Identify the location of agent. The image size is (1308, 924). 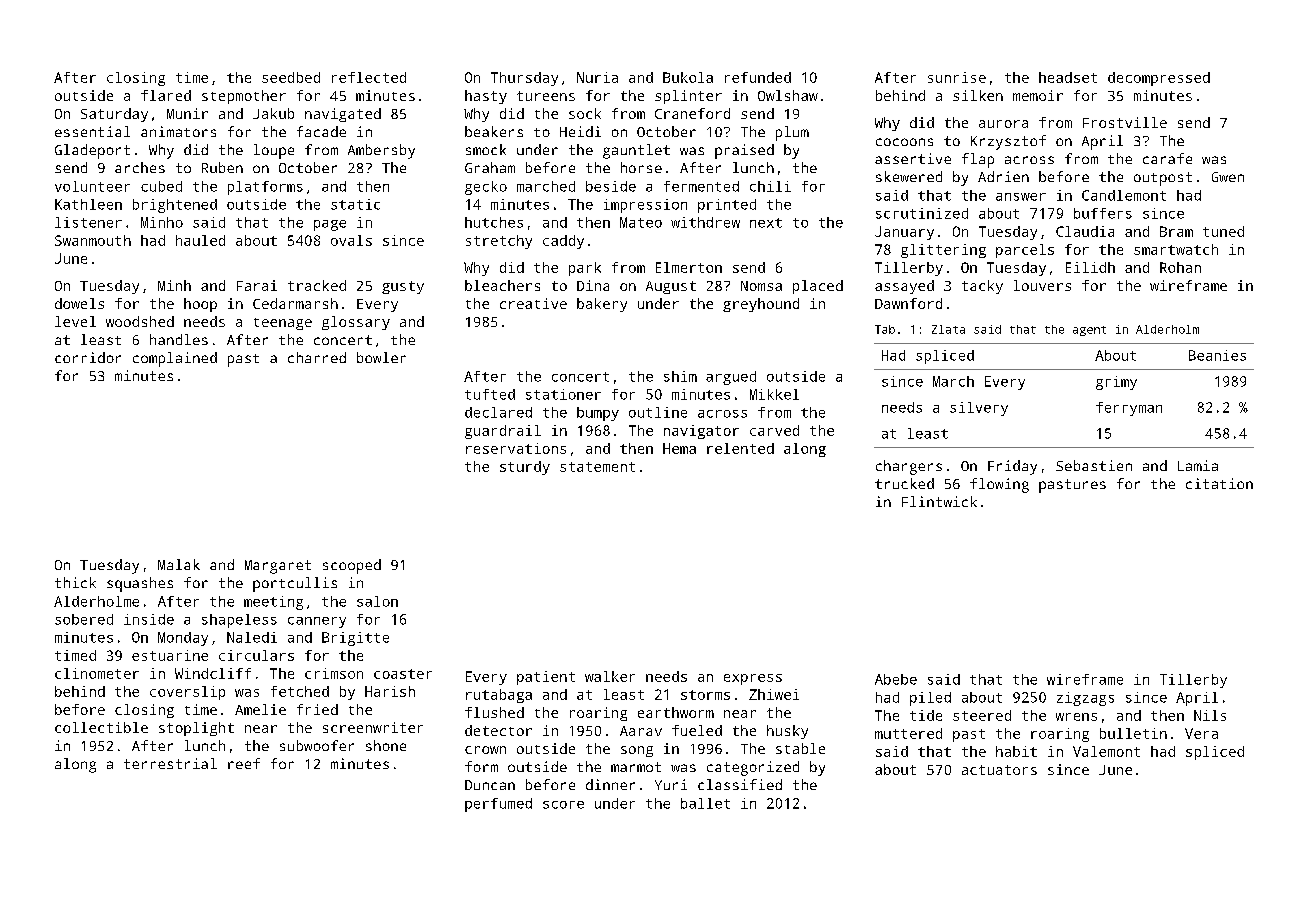
(1089, 331).
